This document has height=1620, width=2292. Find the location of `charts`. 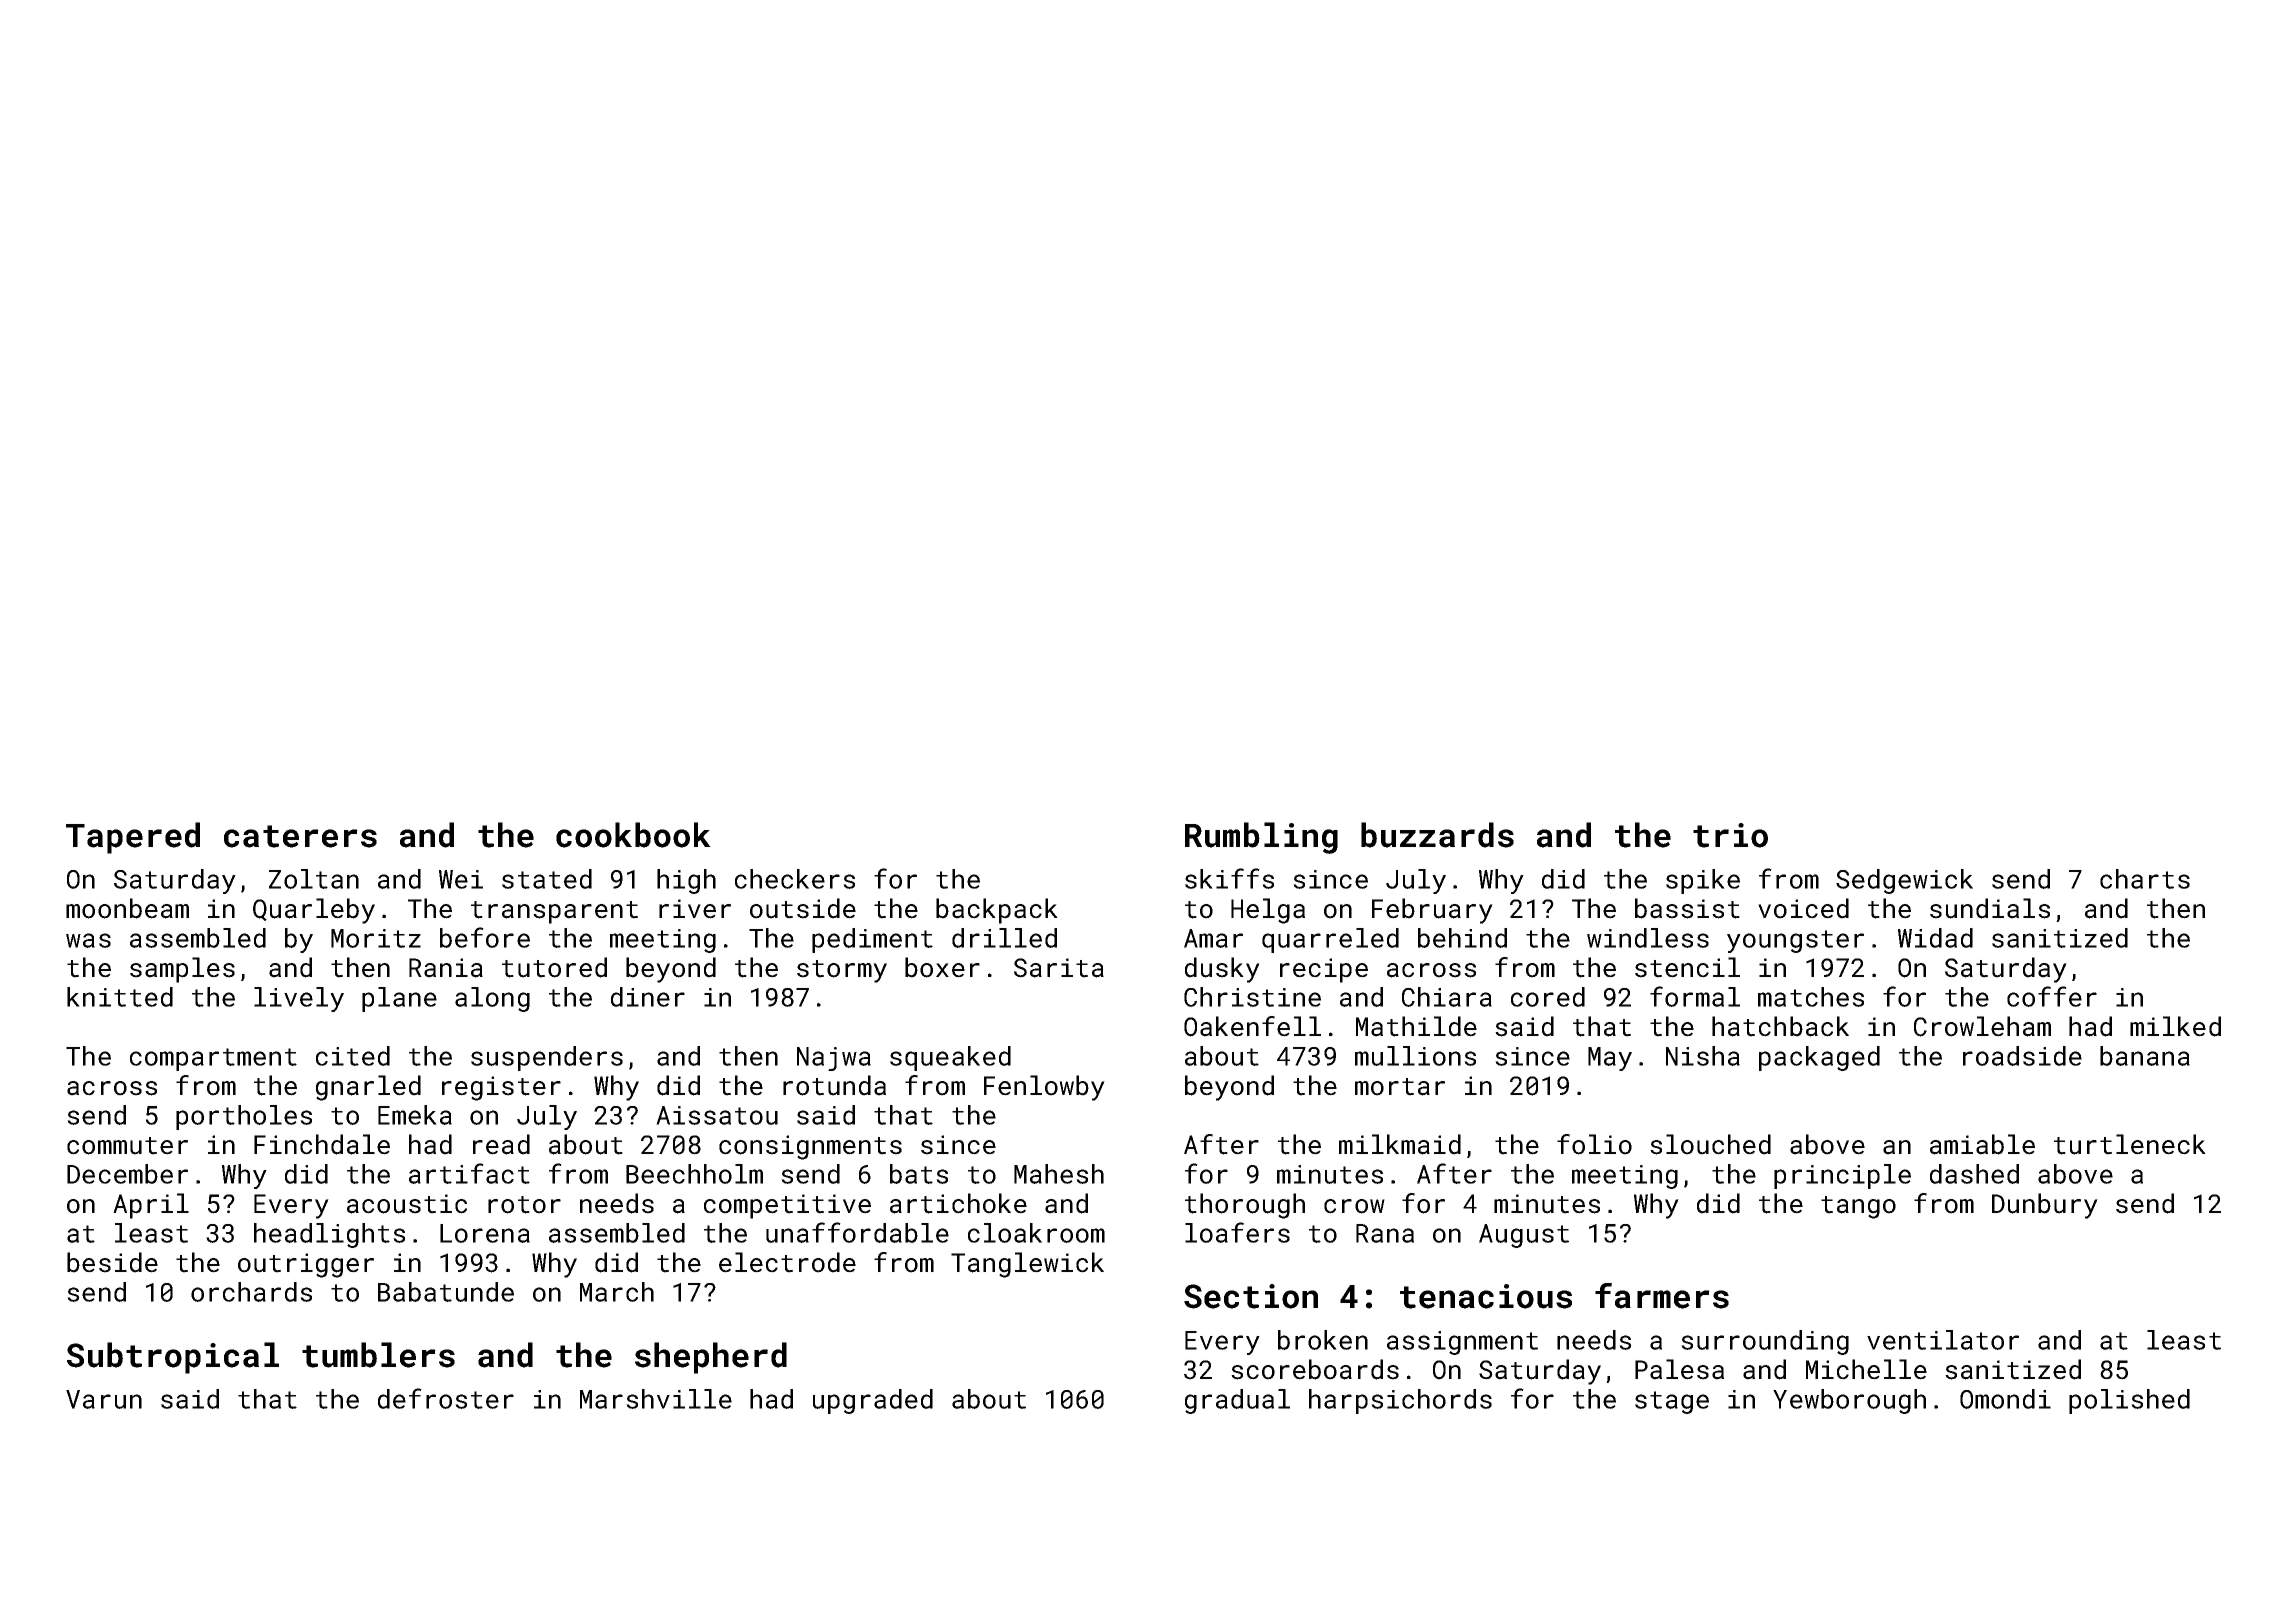

charts is located at coordinates (2145, 879).
